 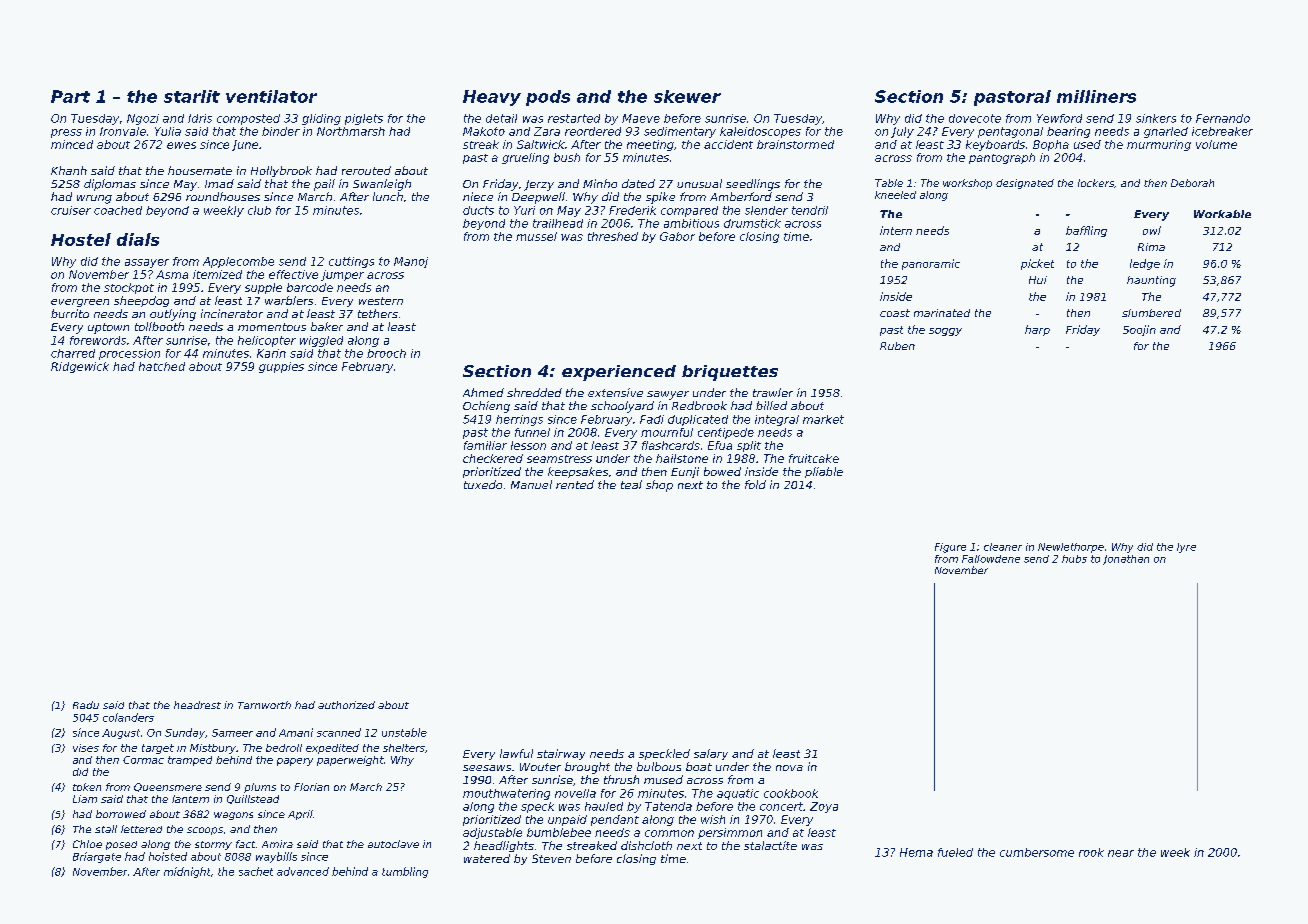 I want to click on experienced, so click(x=619, y=373).
